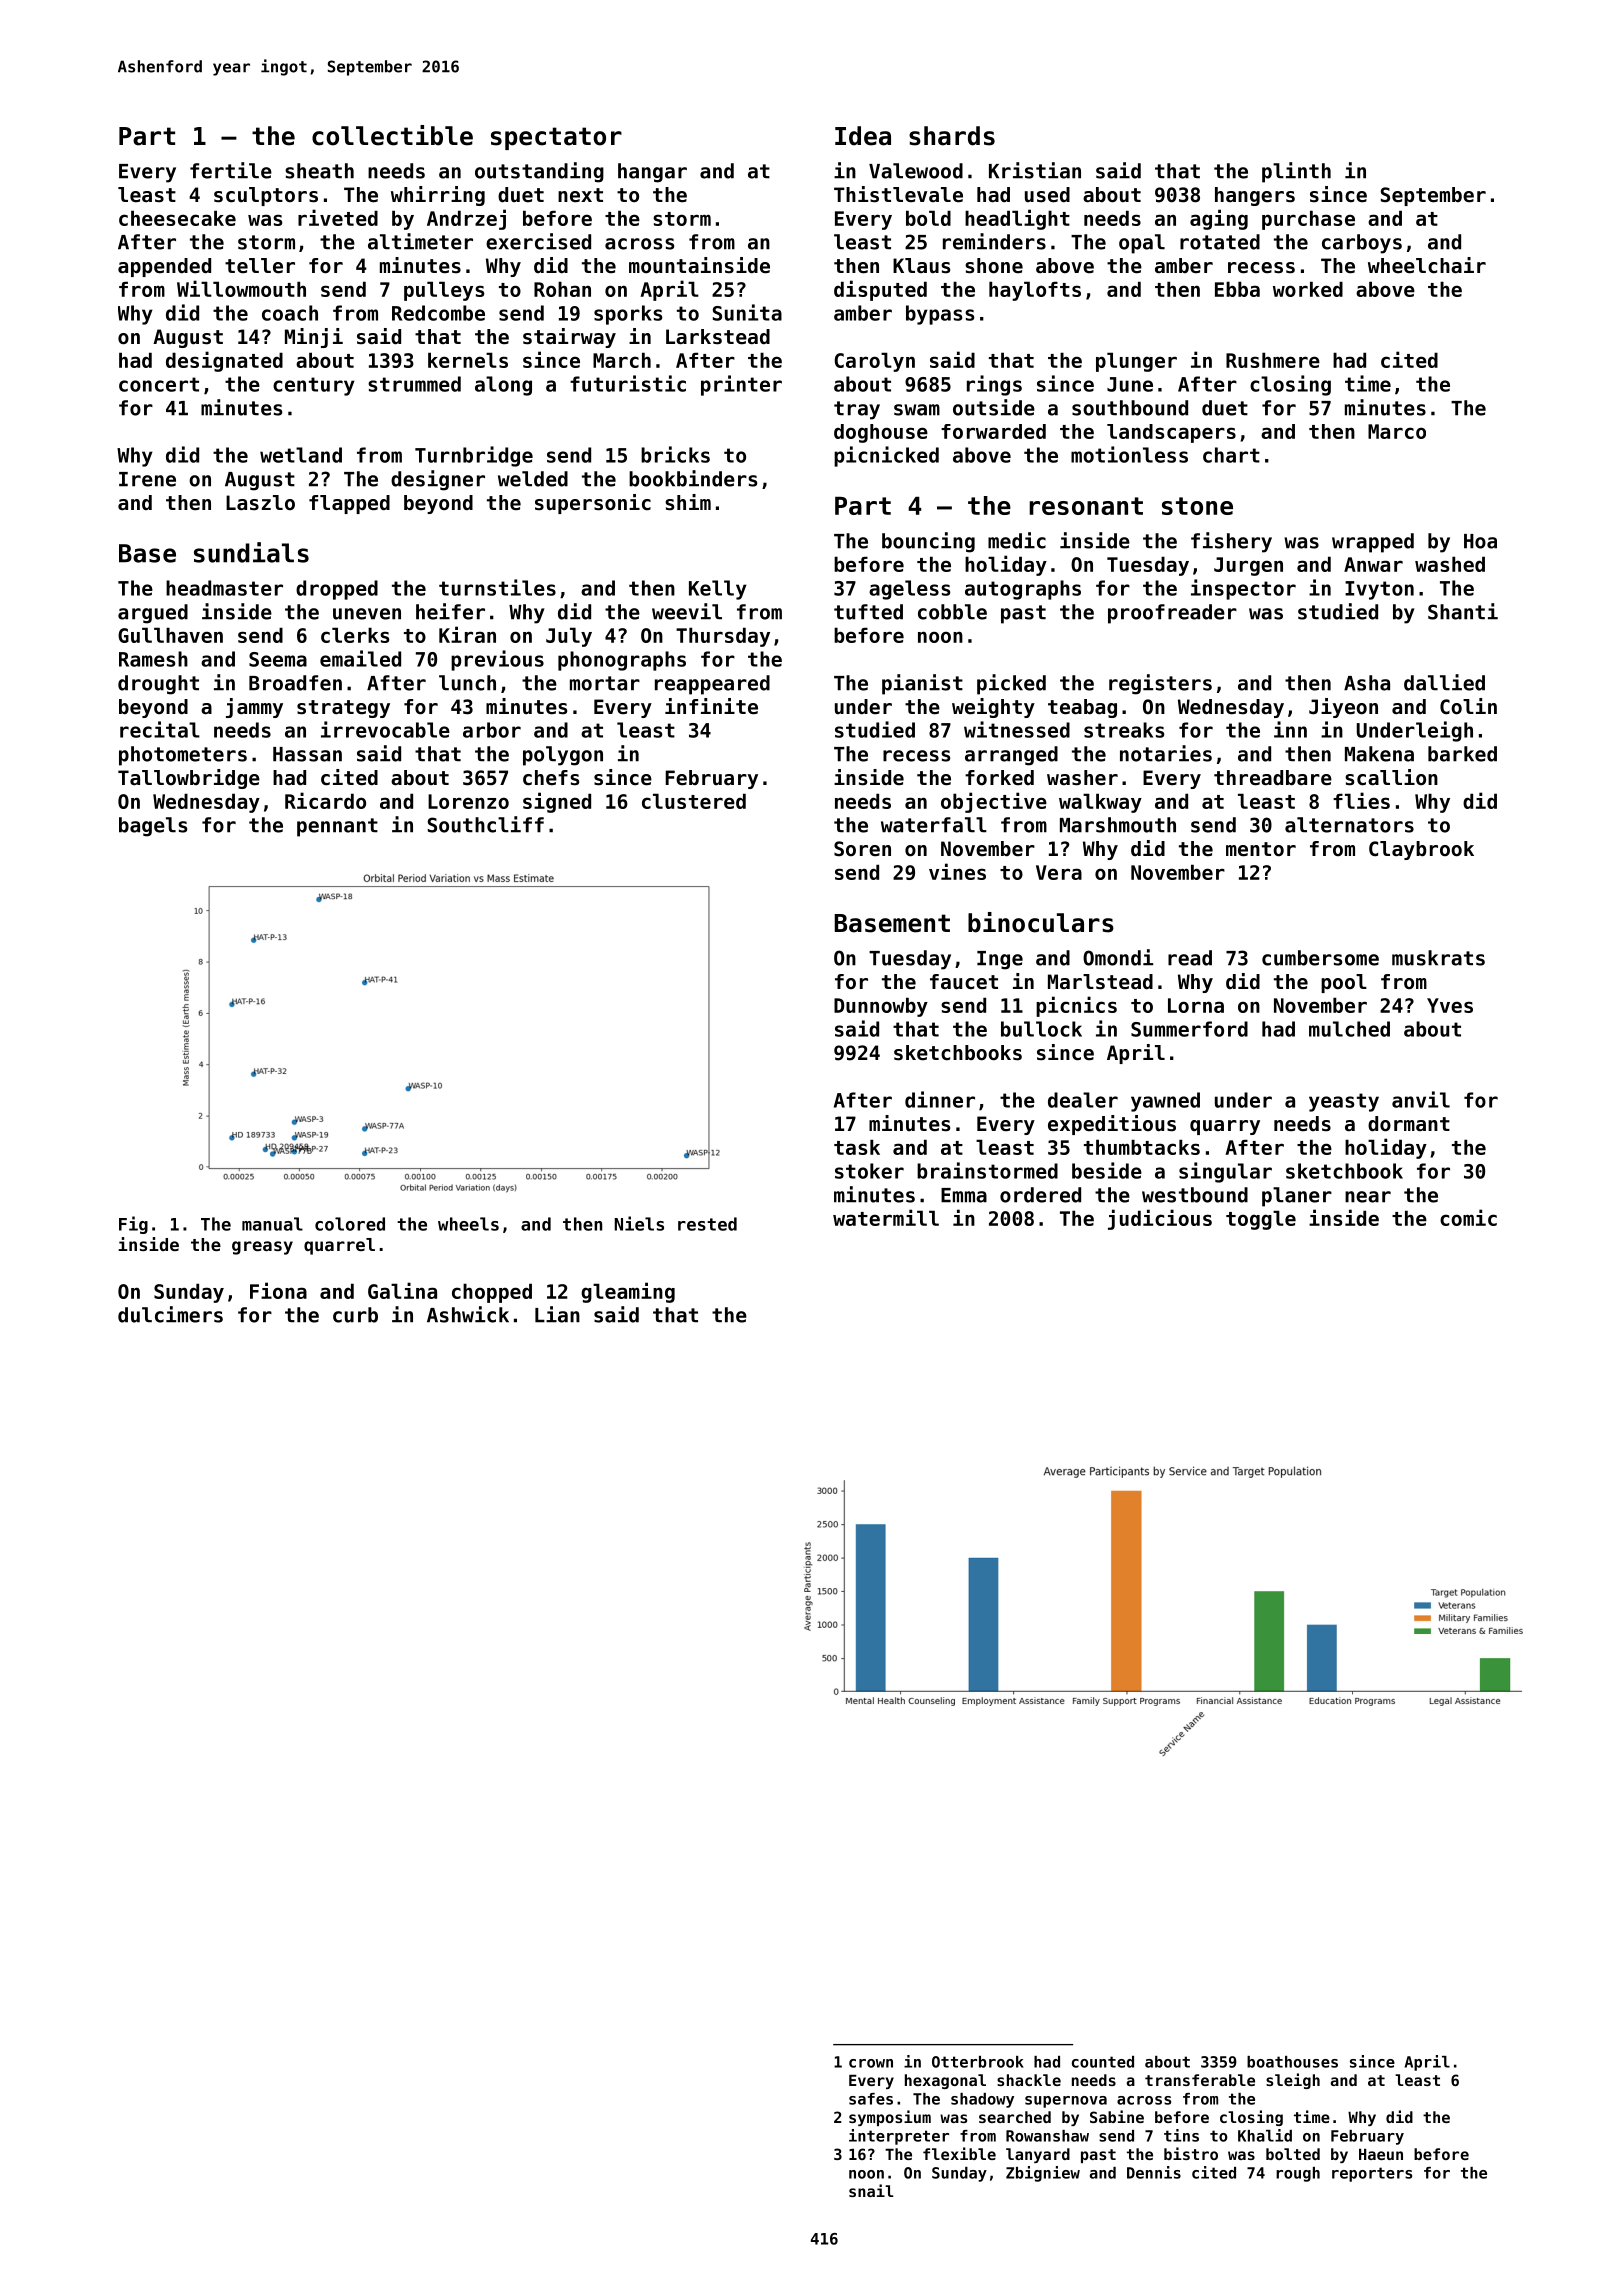 This screenshot has width=1620, height=2292. I want to click on safes, so click(871, 2099).
